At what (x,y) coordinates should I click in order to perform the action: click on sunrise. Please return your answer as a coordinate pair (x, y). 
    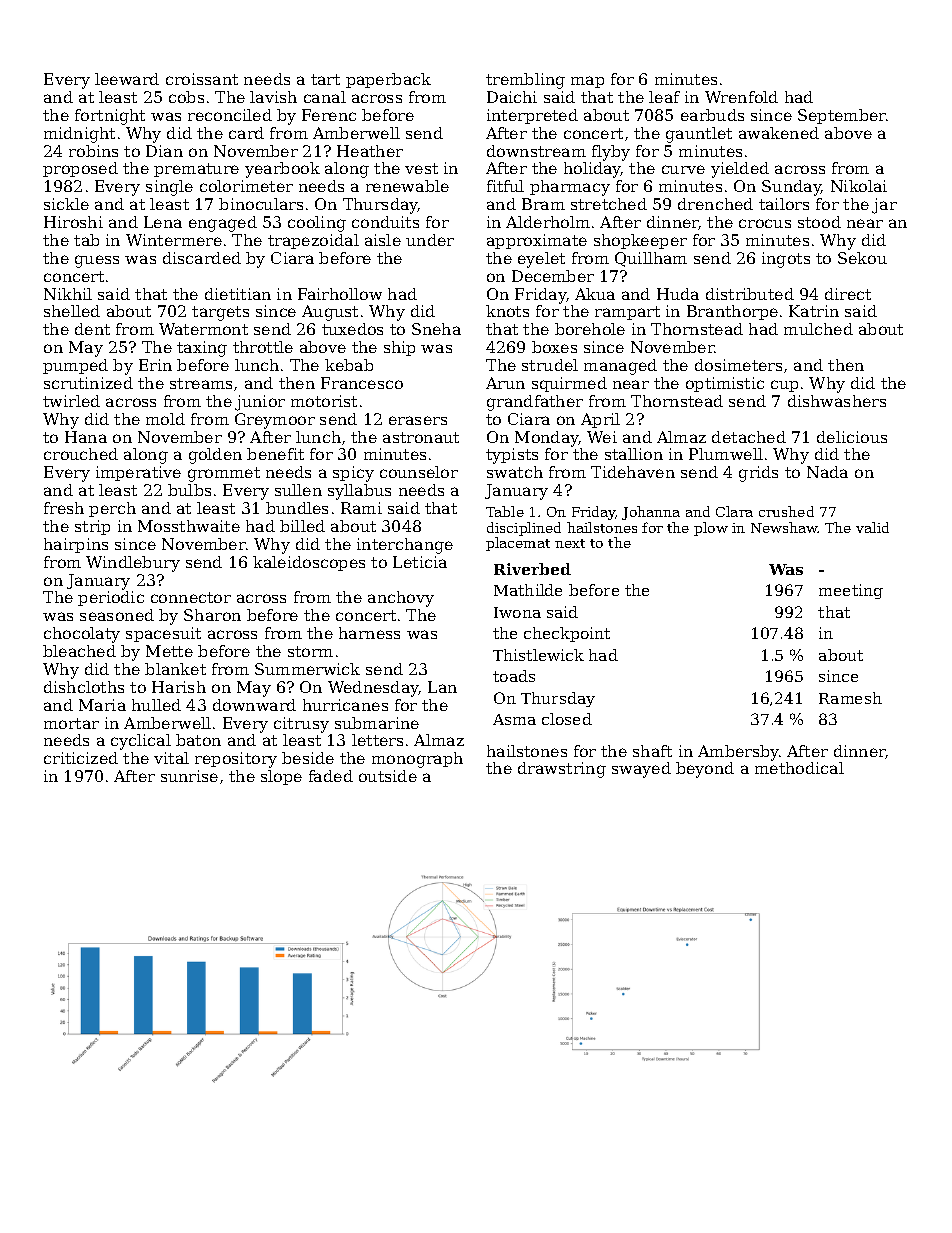
    Looking at the image, I should click on (189, 776).
